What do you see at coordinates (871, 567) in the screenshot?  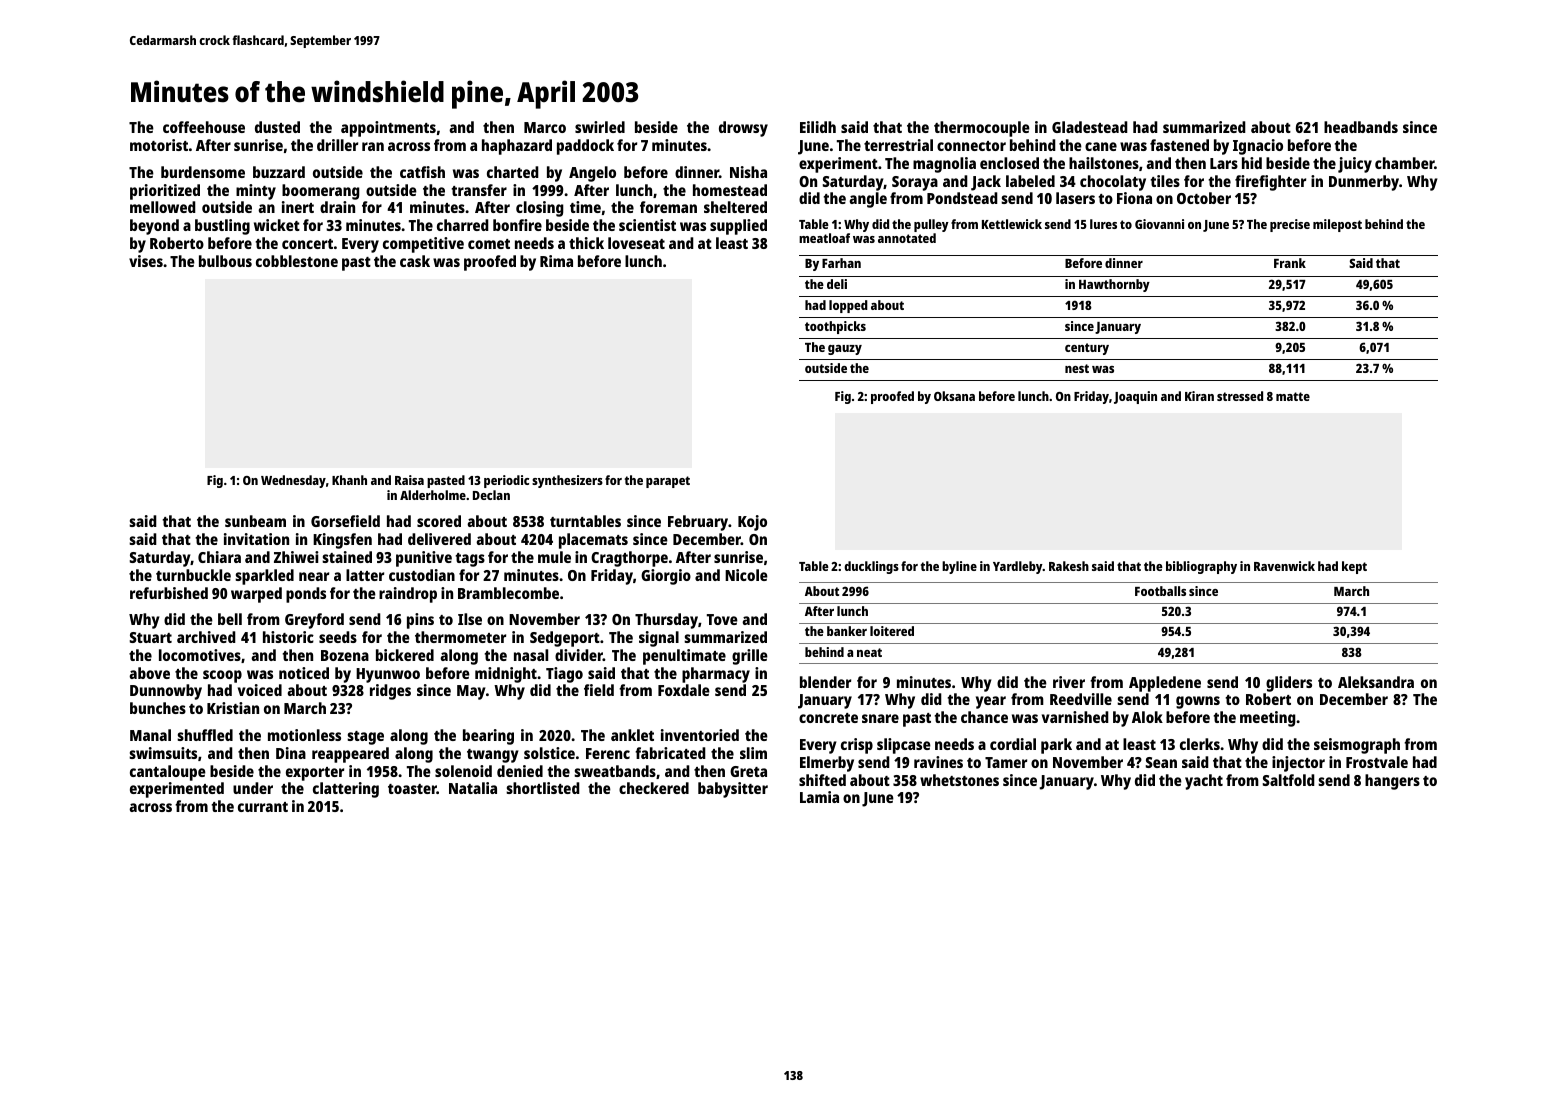 I see `ducklings` at bounding box center [871, 567].
